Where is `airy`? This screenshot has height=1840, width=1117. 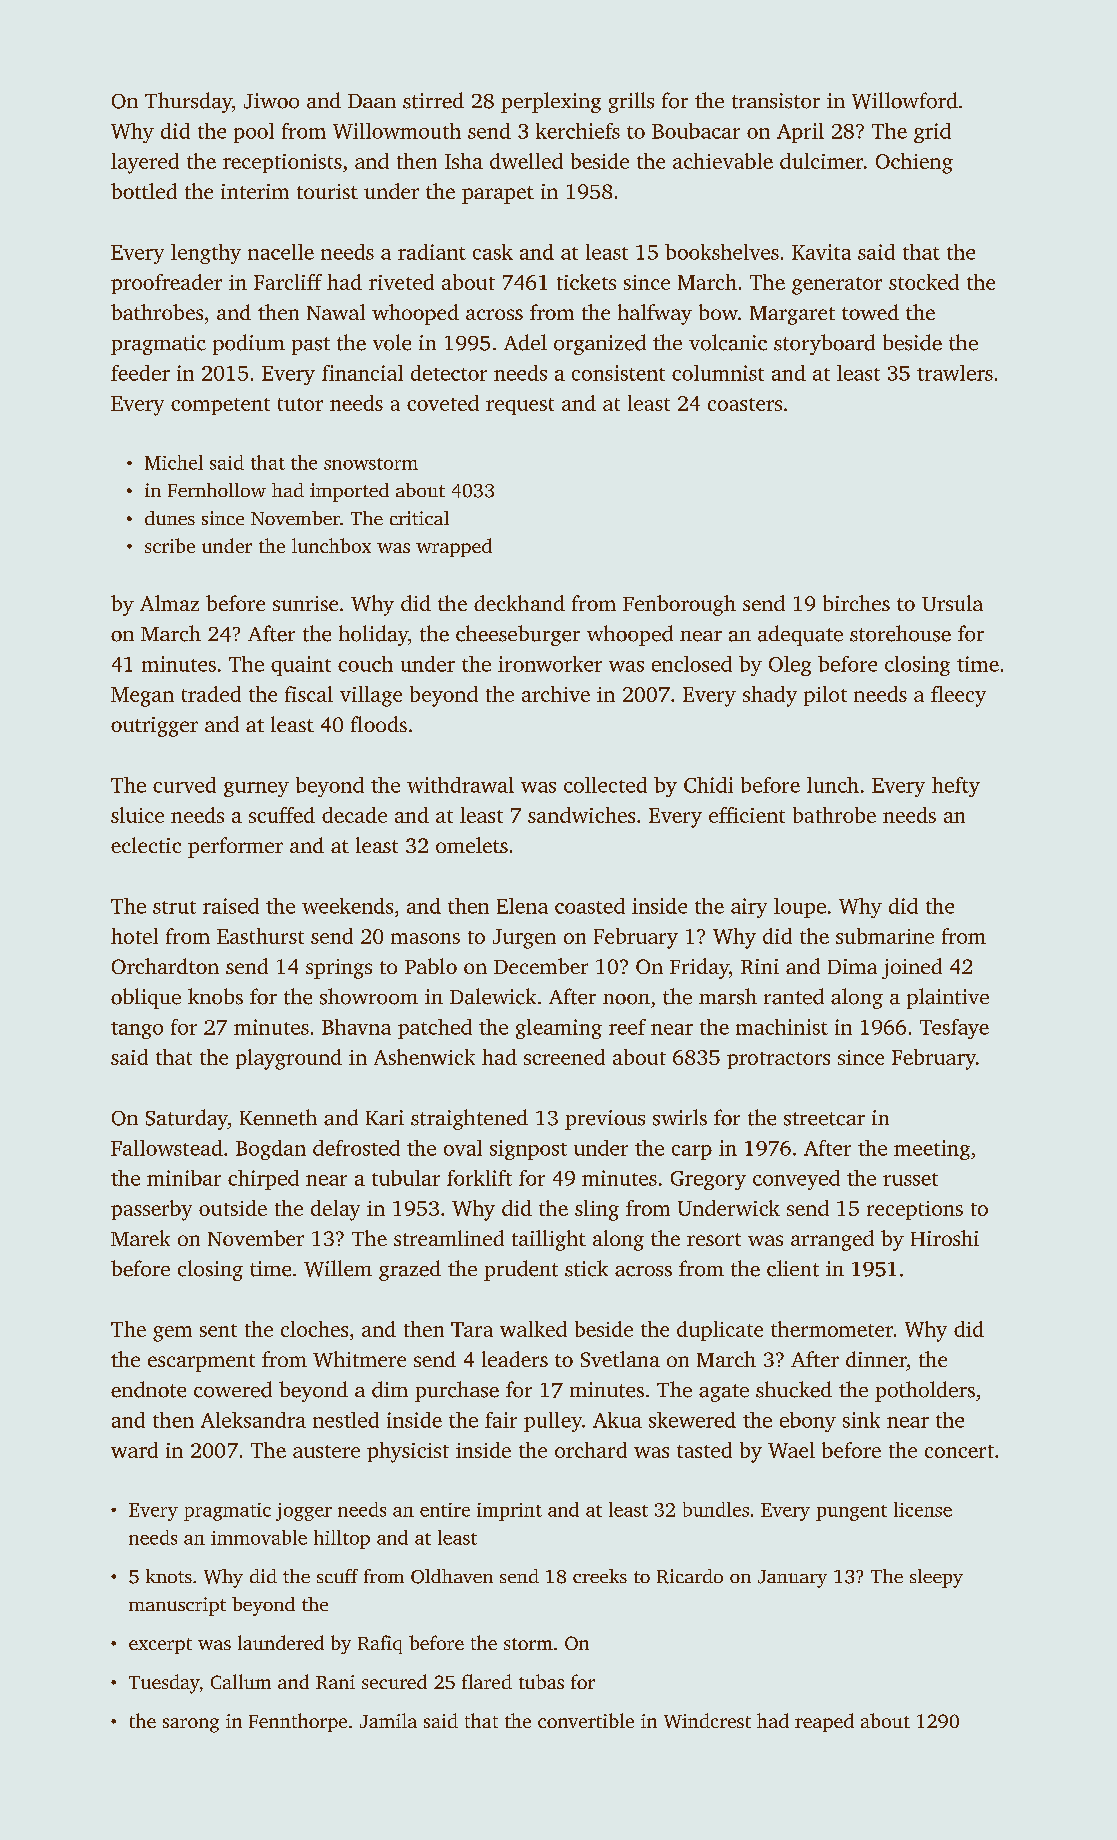 airy is located at coordinates (749, 908).
